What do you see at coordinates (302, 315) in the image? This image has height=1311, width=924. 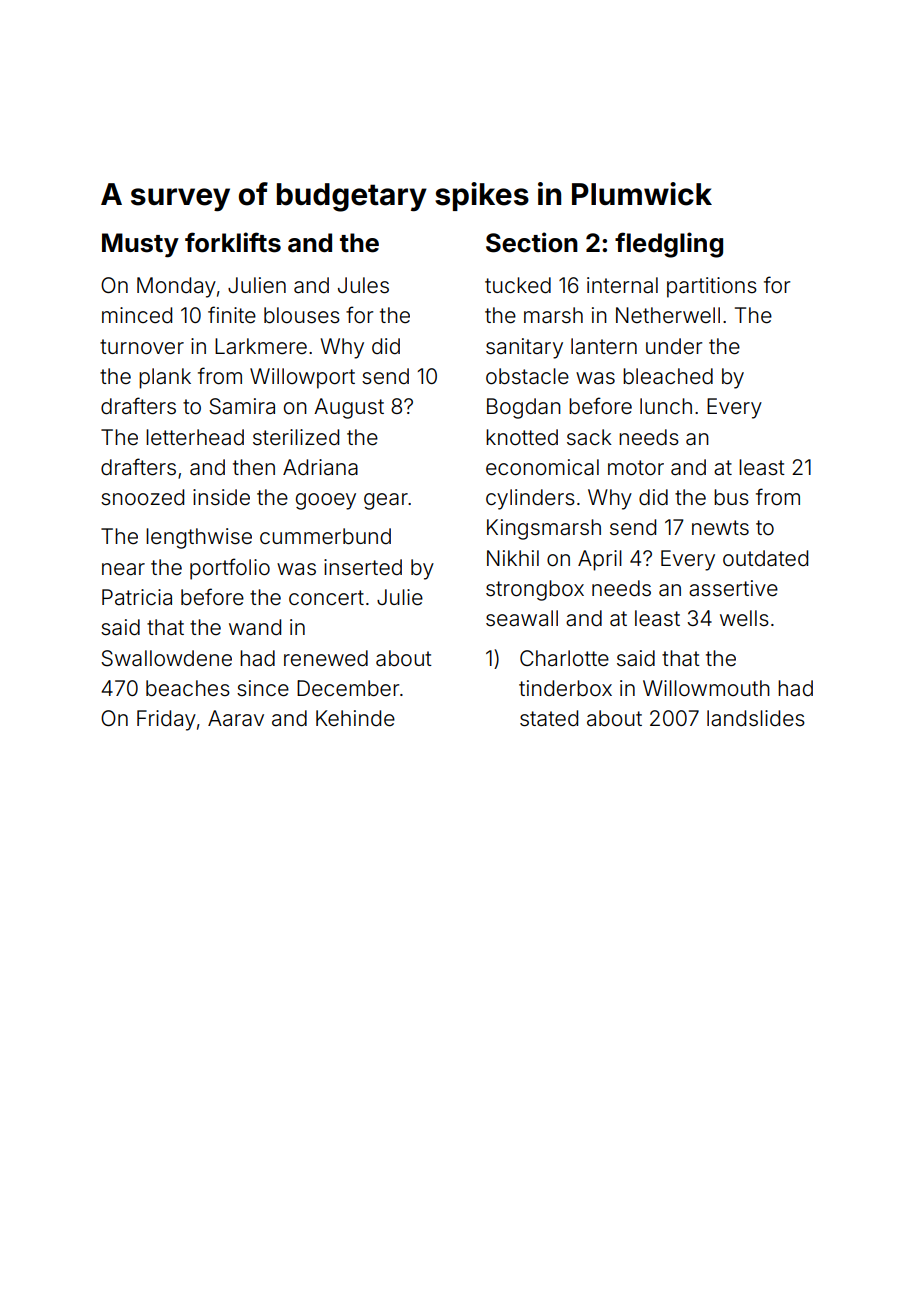 I see `blouses` at bounding box center [302, 315].
